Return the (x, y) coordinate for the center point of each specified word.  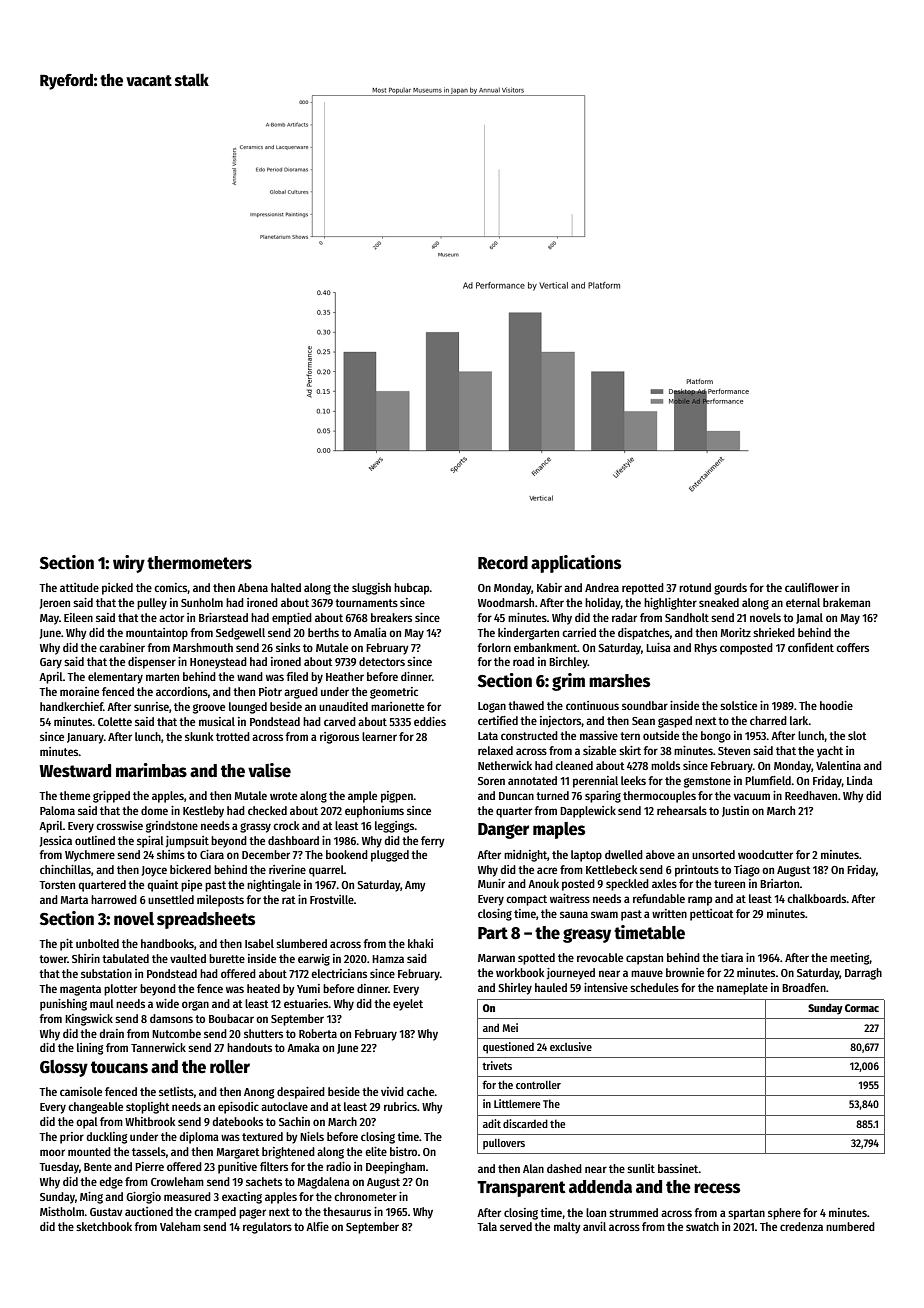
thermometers (199, 563)
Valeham (180, 1226)
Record (503, 563)
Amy (415, 886)
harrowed (114, 899)
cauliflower (812, 587)
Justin (735, 811)
